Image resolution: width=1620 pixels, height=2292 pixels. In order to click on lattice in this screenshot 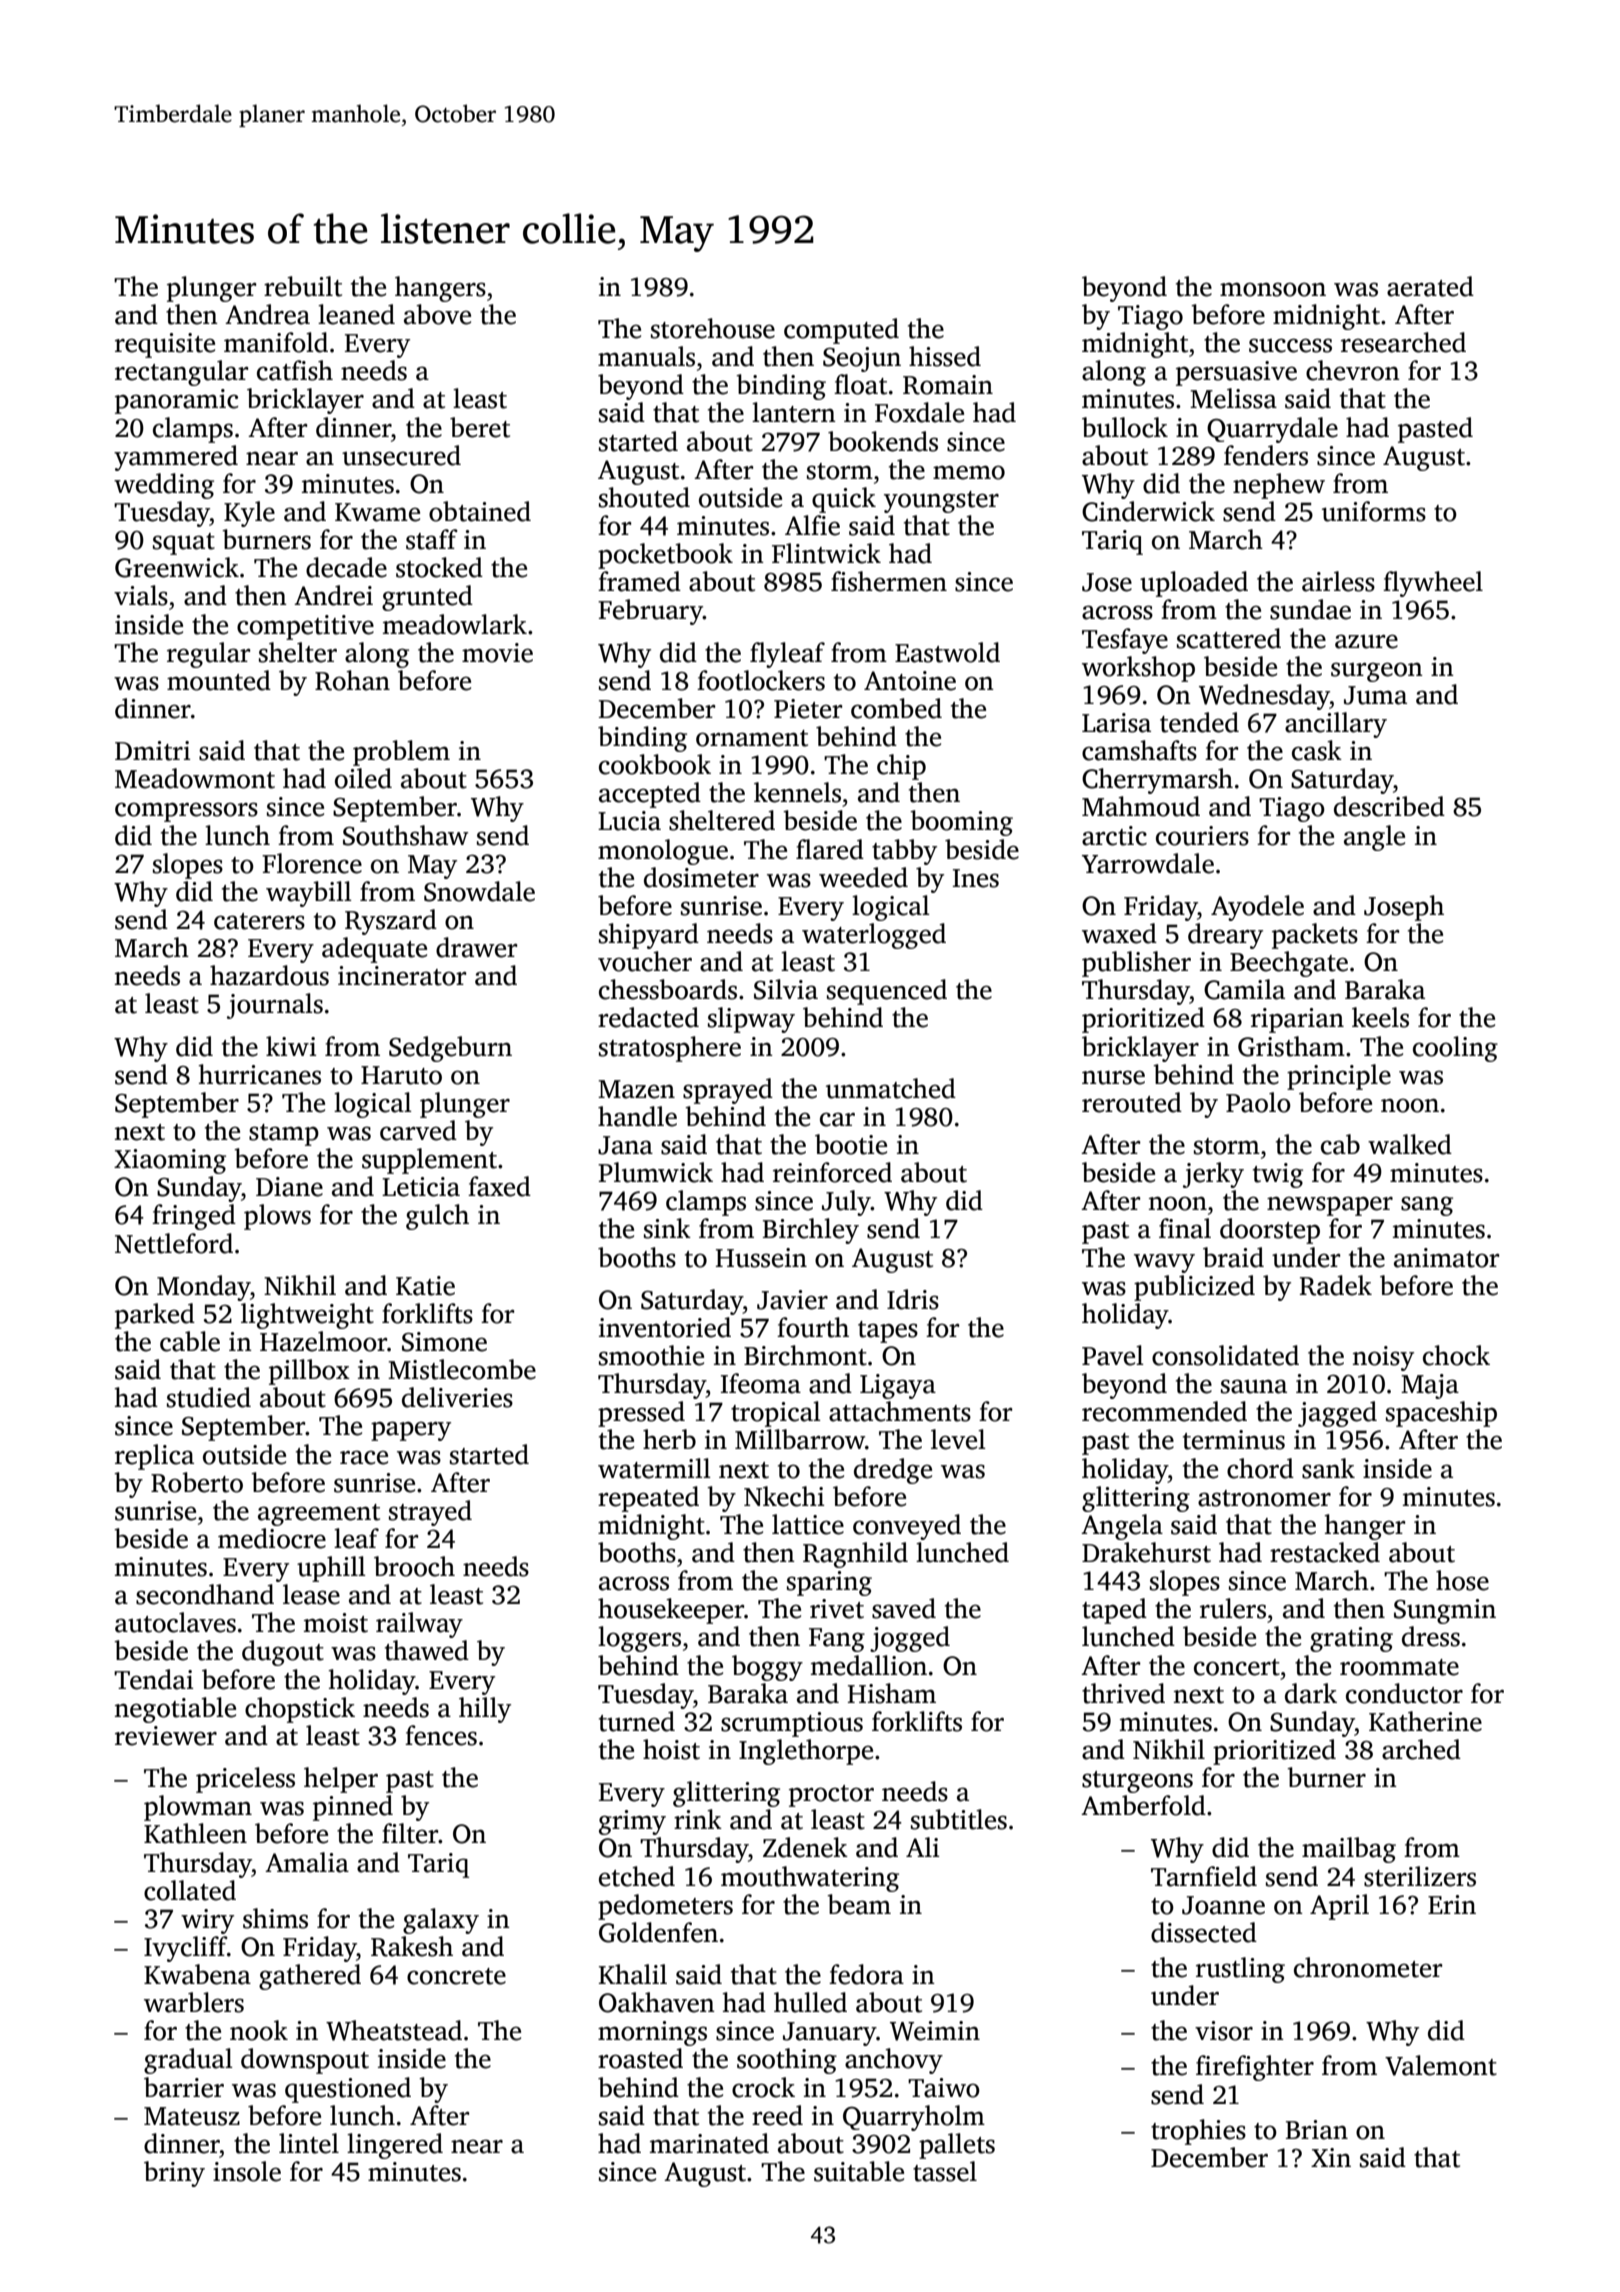, I will do `click(808, 1524)`.
